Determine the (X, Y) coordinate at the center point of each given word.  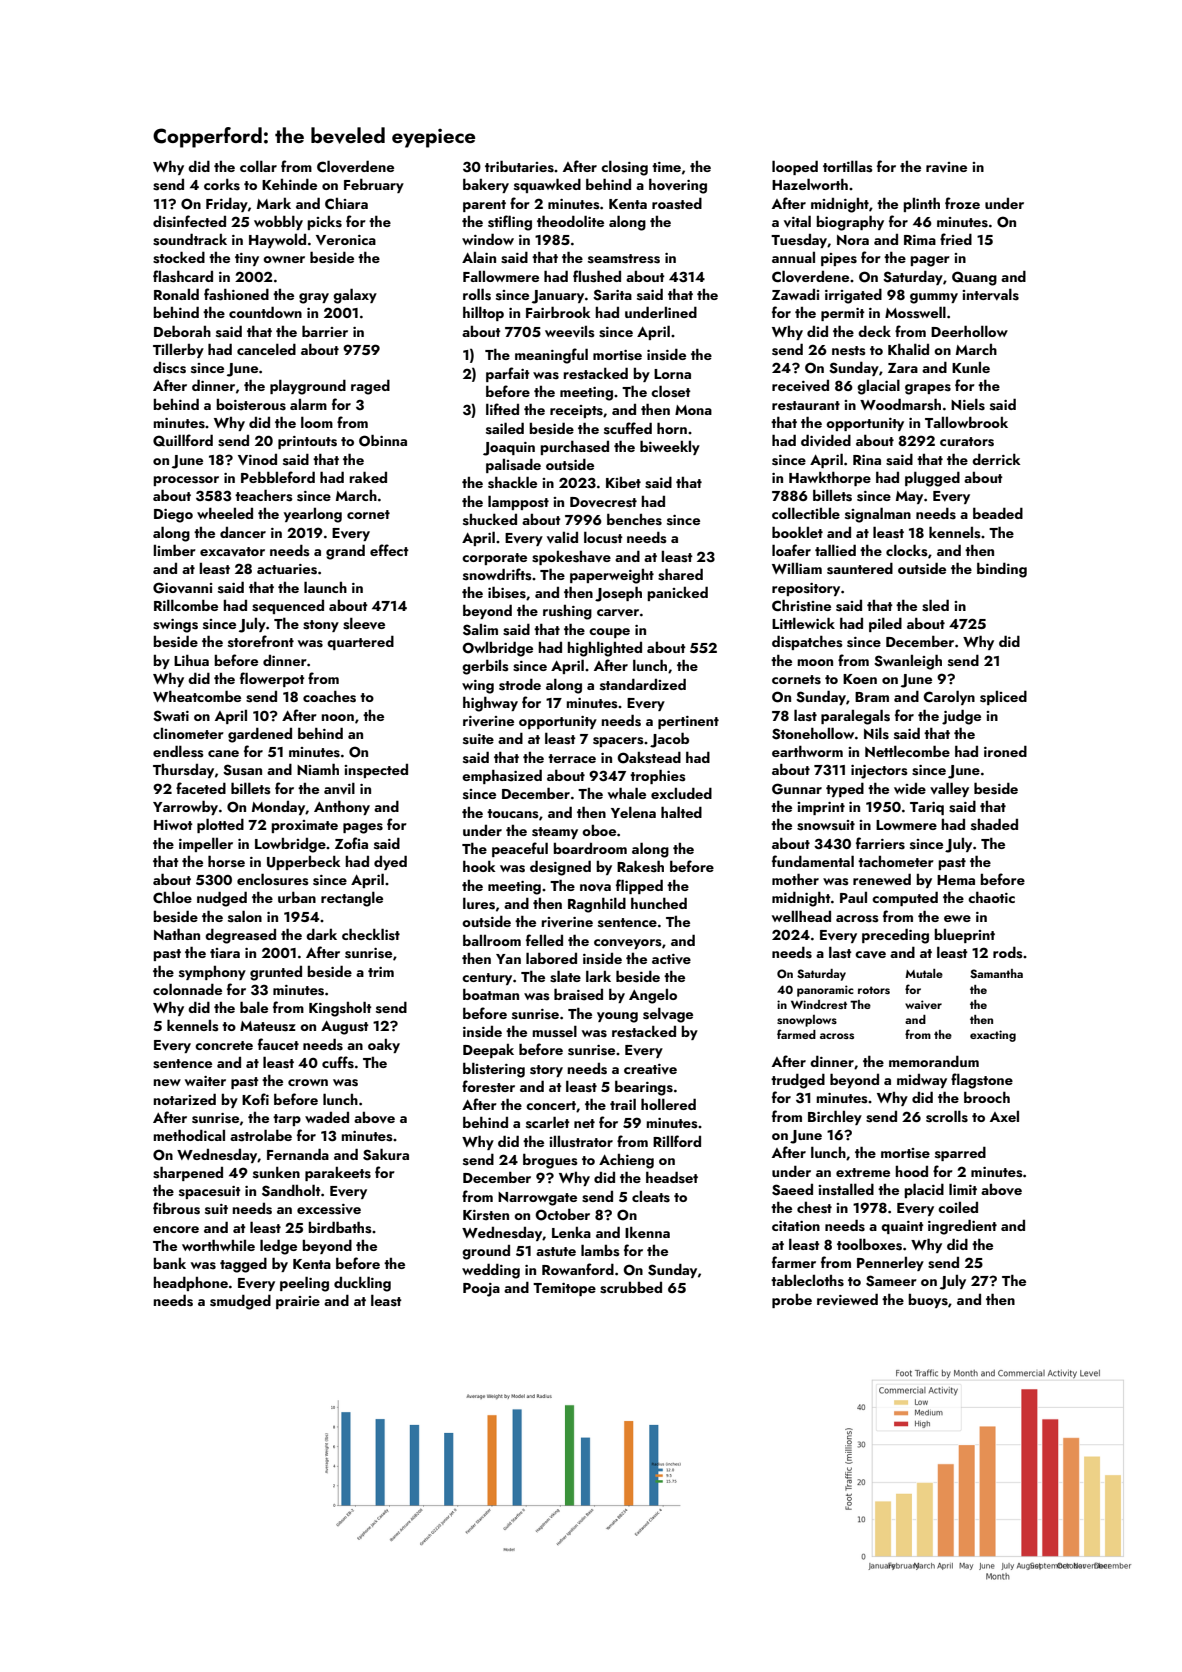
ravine (946, 167)
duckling (362, 1284)
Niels (968, 404)
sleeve (364, 623)
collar (258, 166)
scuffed (628, 428)
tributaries (519, 166)
